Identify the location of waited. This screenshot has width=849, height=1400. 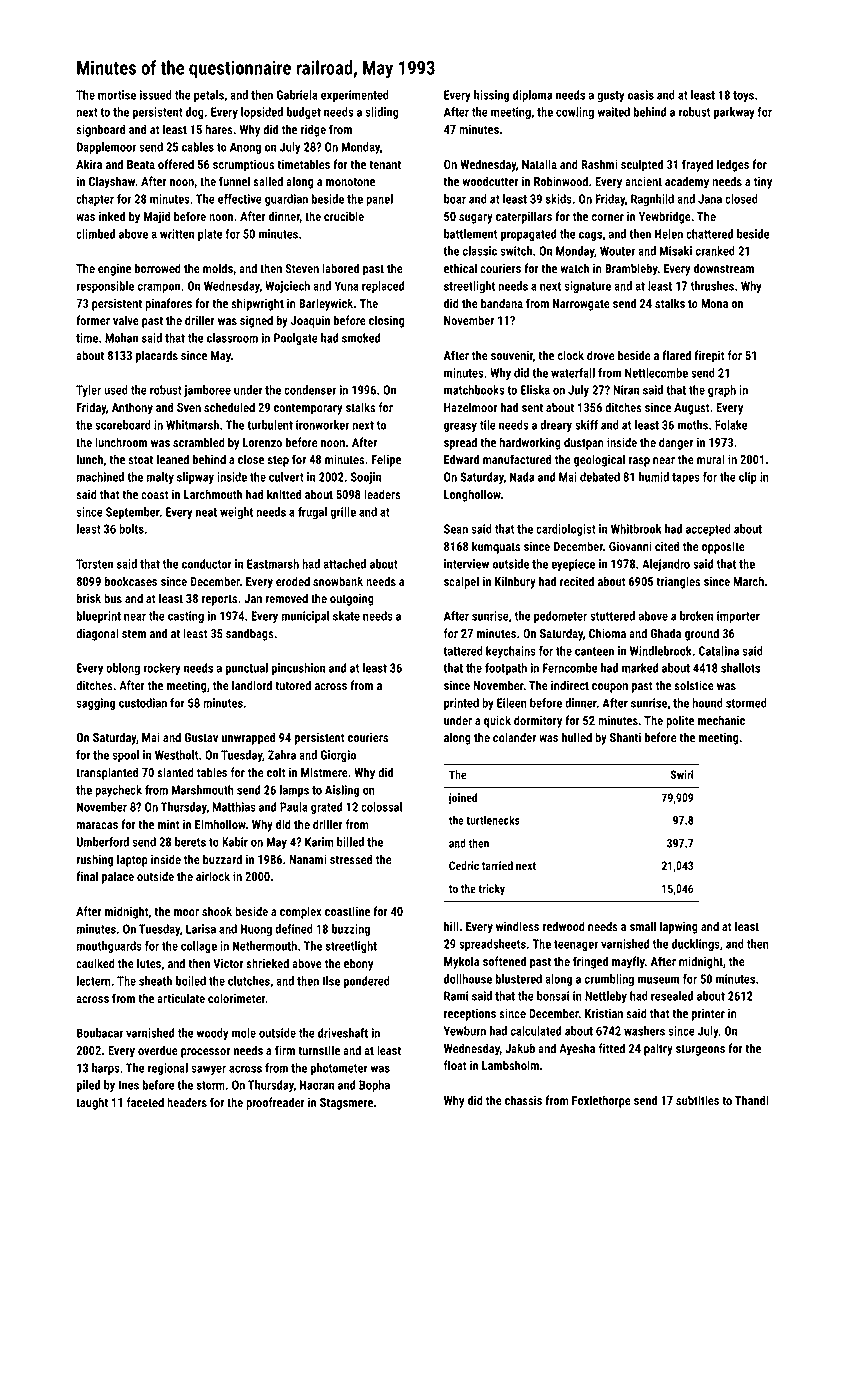
(613, 112).
